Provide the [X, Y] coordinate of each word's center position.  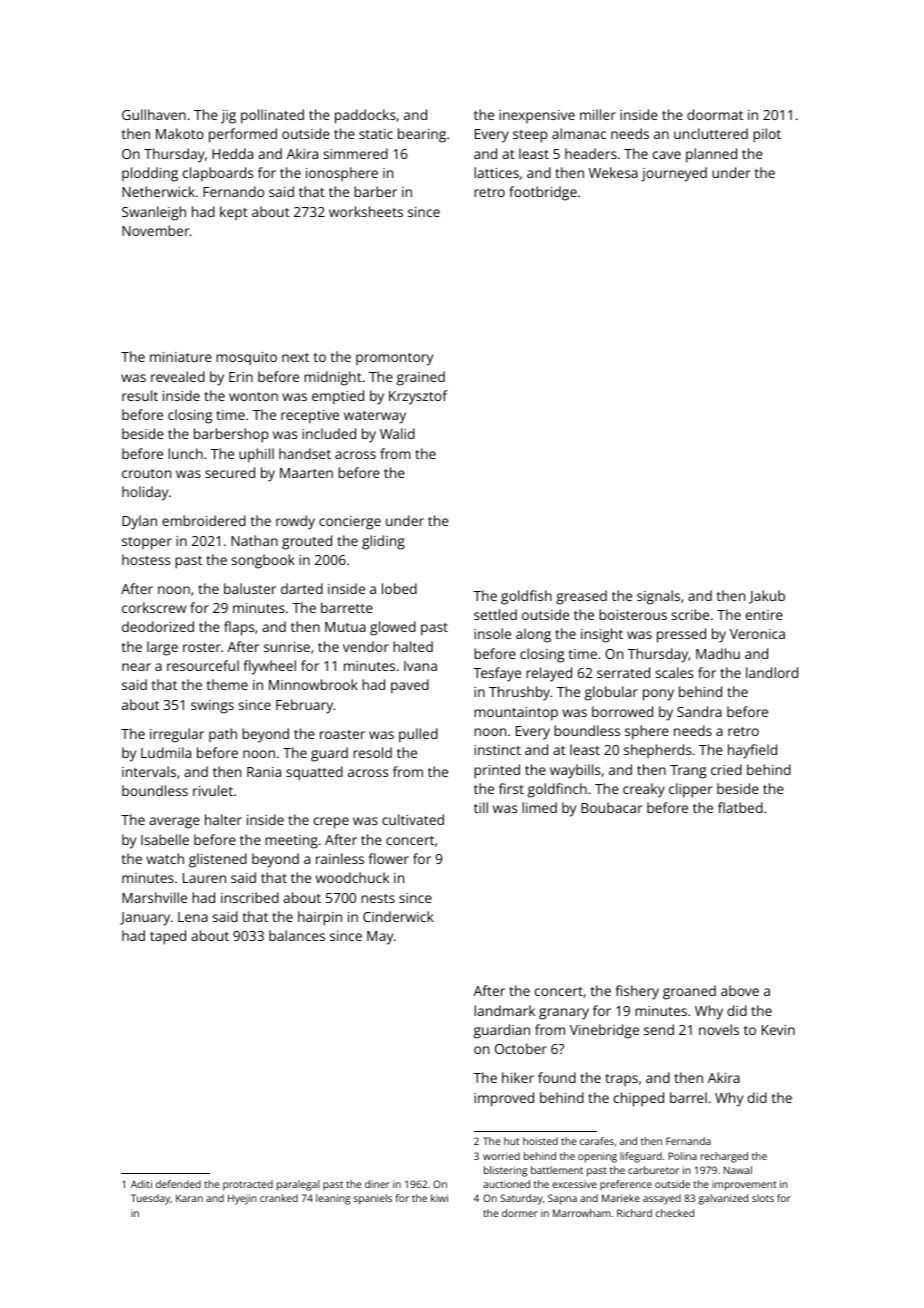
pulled [418, 735]
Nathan [254, 540]
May [380, 938]
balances [297, 935]
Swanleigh [154, 213]
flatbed [740, 807]
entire [764, 615]
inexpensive [537, 116]
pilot [767, 135]
